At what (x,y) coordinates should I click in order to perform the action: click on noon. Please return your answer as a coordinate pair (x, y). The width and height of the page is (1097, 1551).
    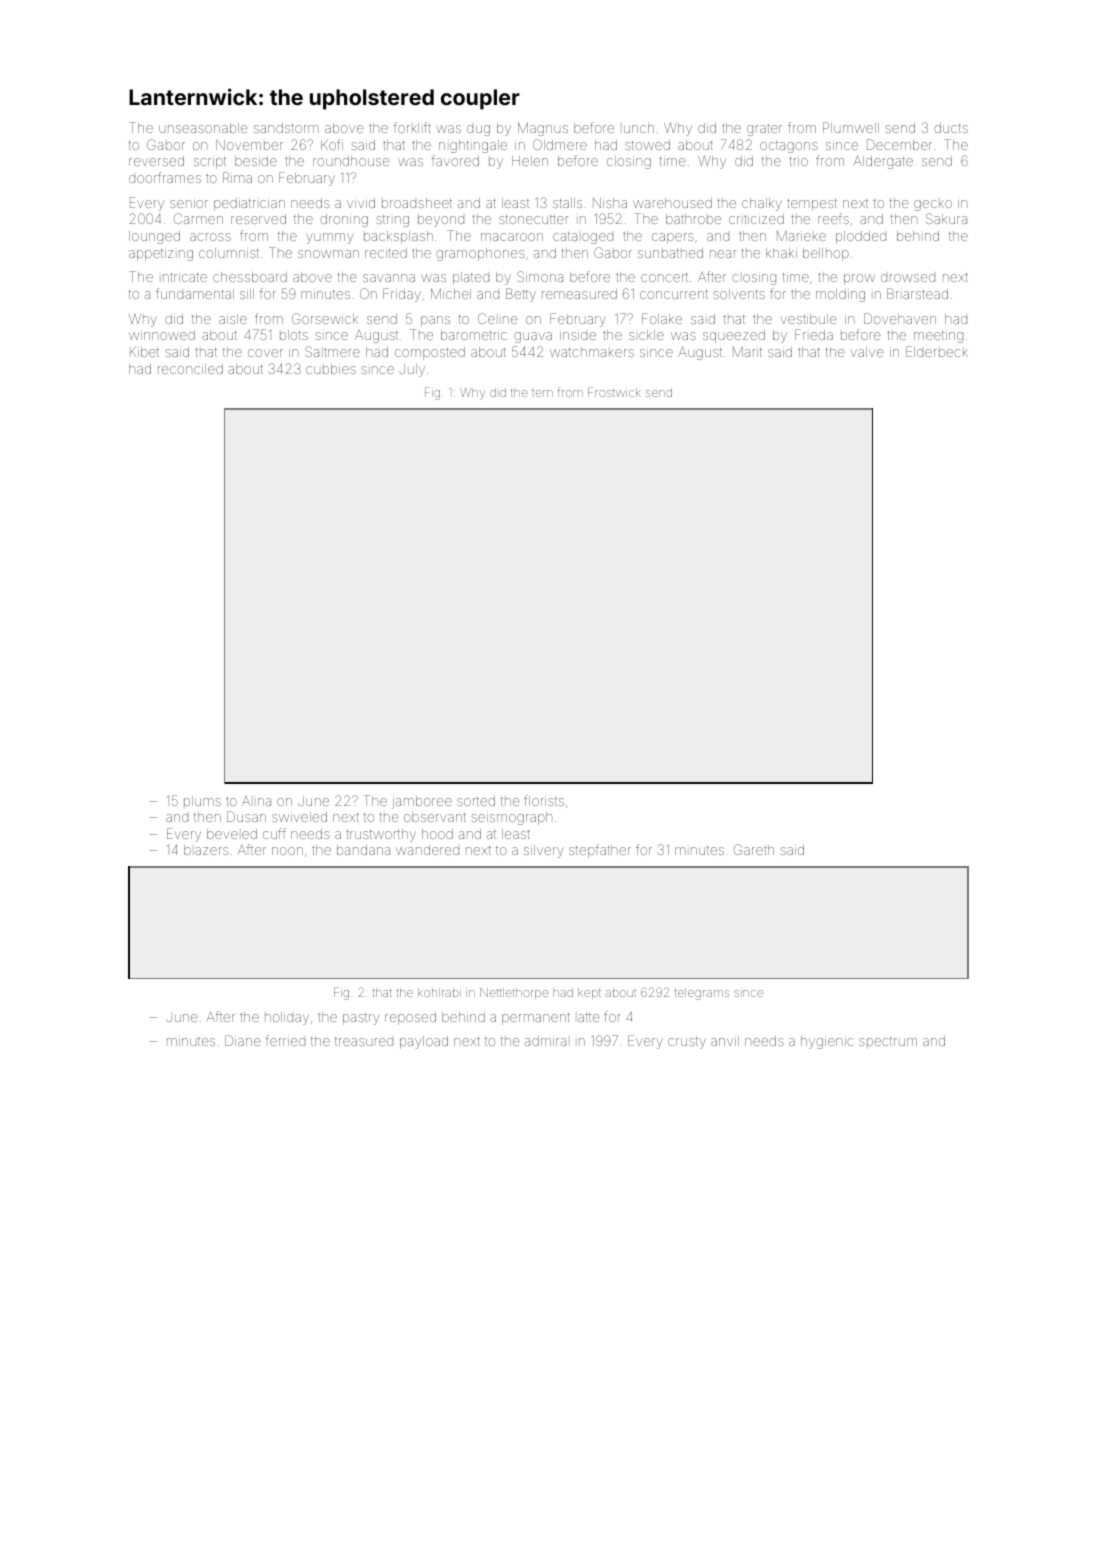
    Looking at the image, I should click on (287, 851).
